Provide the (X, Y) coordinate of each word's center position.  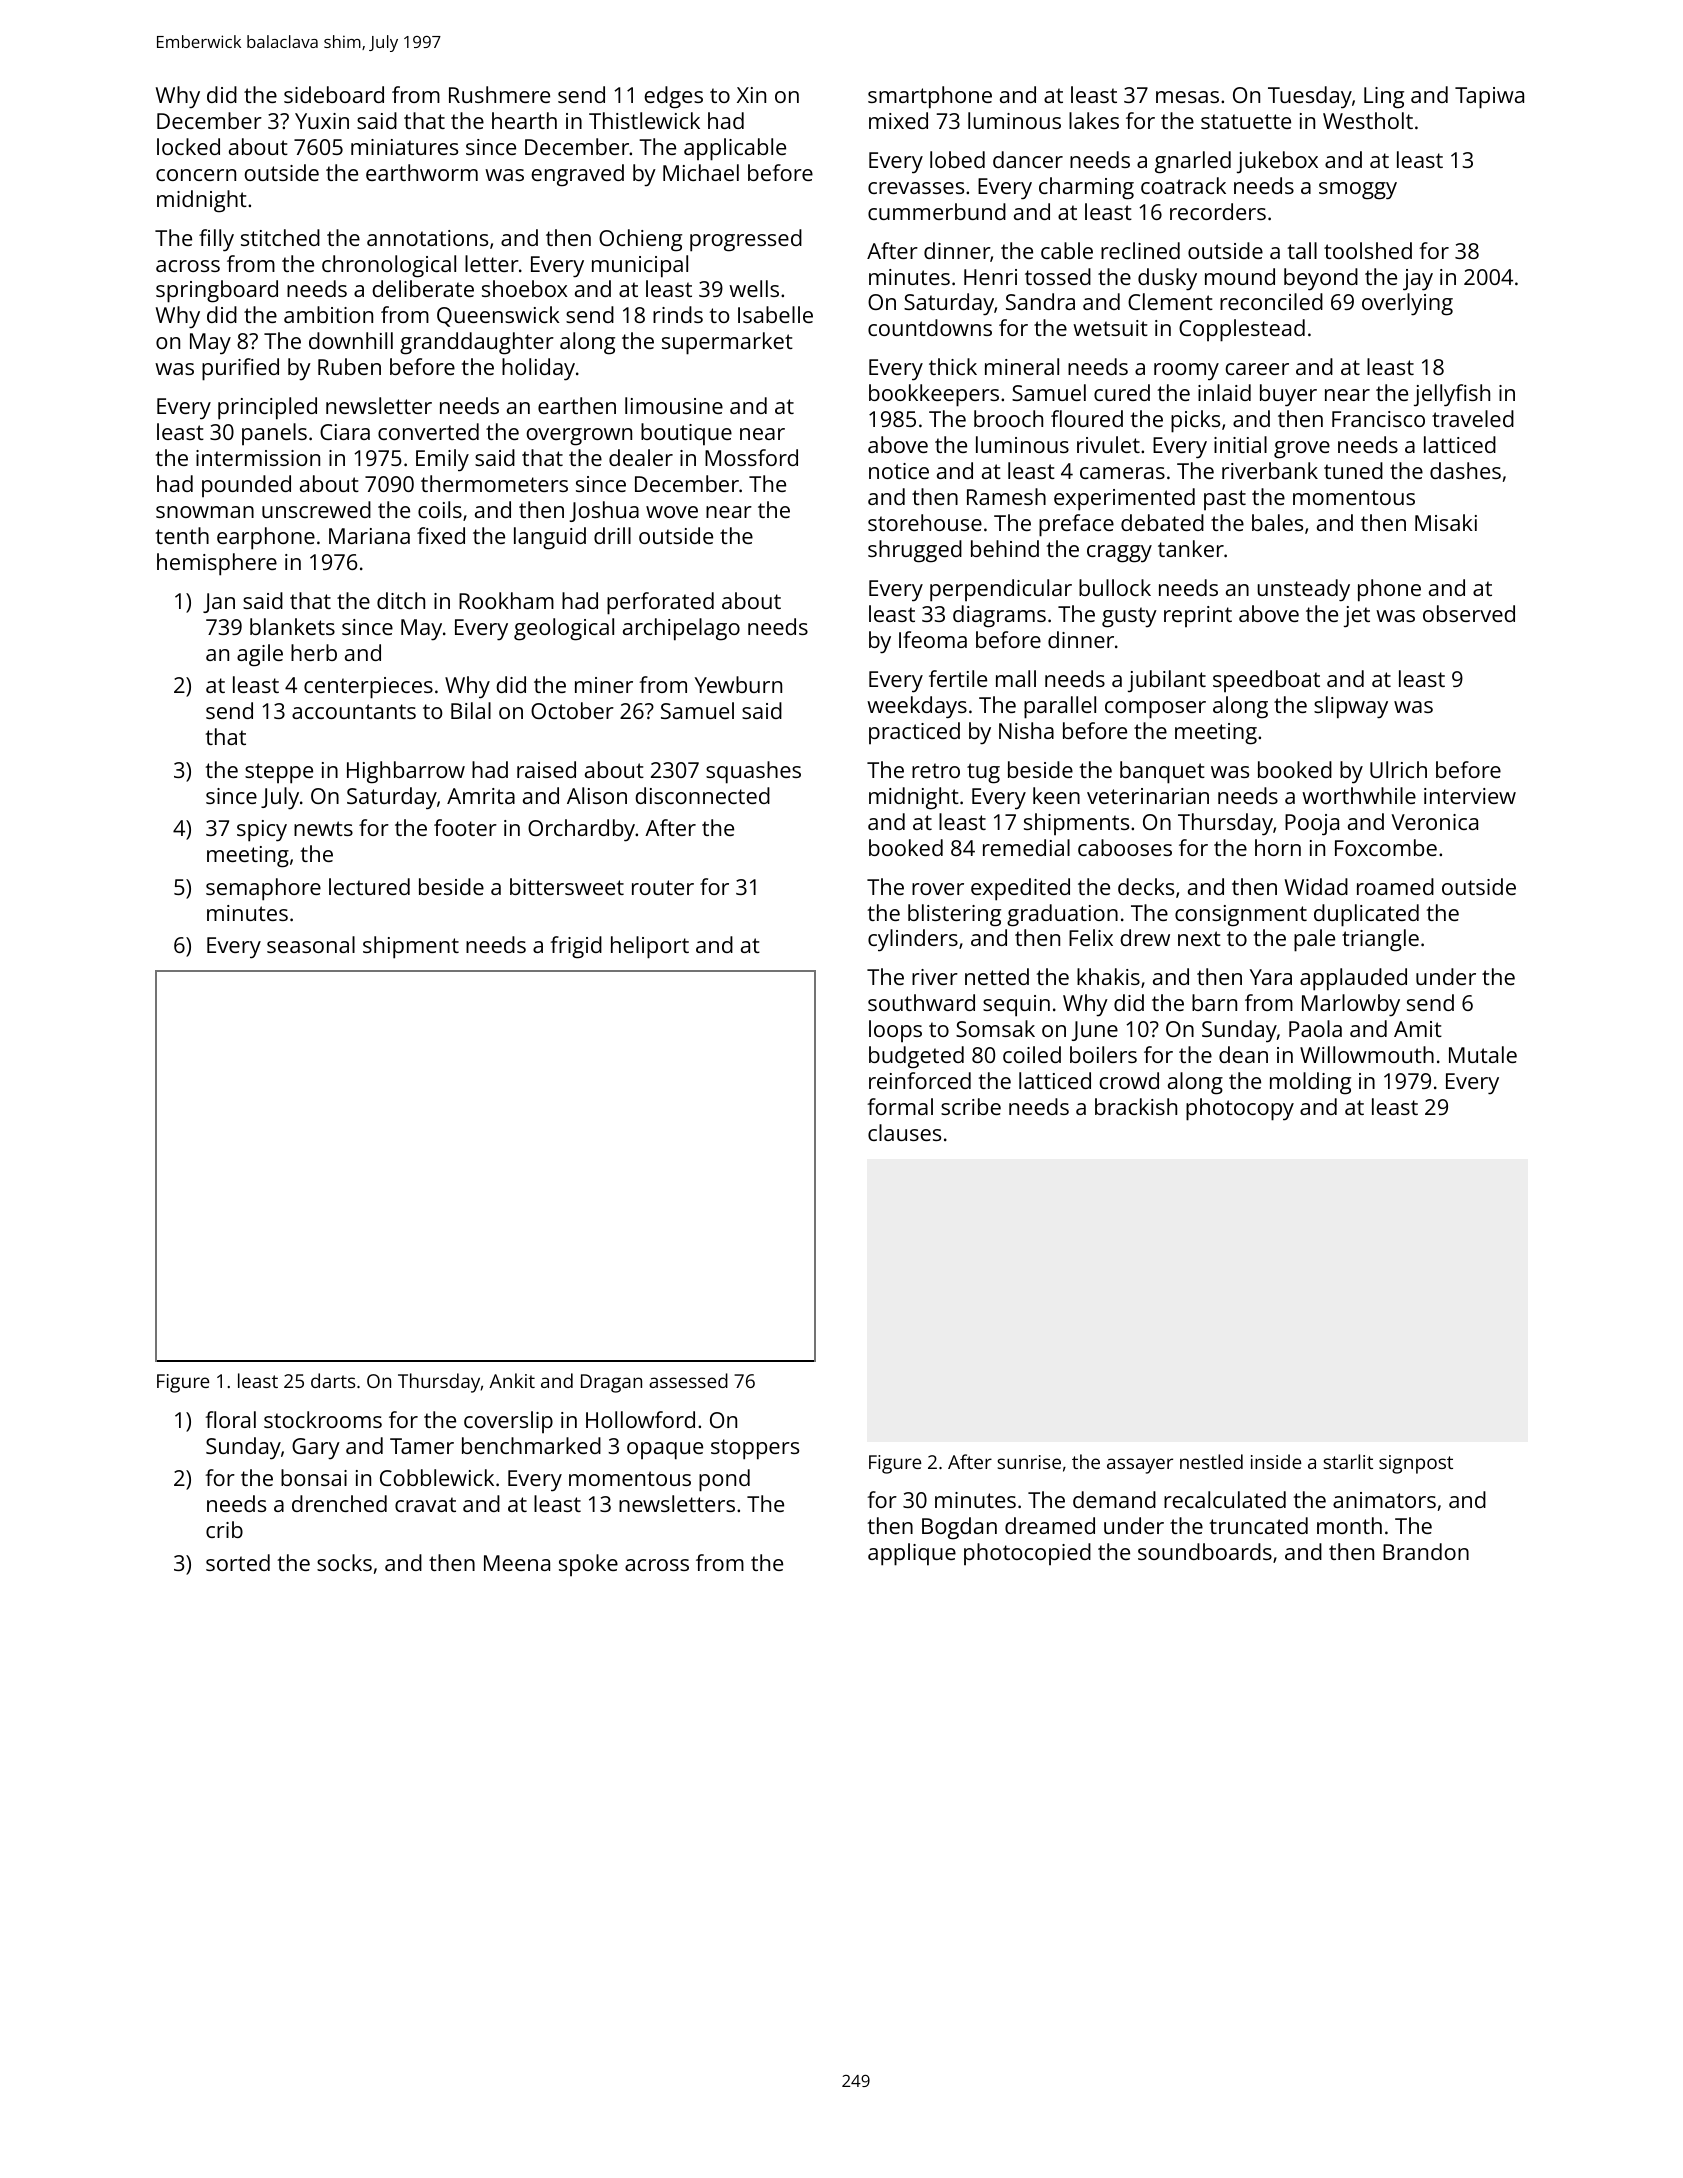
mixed (898, 120)
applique (912, 1554)
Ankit (512, 1380)
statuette (1246, 121)
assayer (1140, 1466)
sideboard (334, 94)
